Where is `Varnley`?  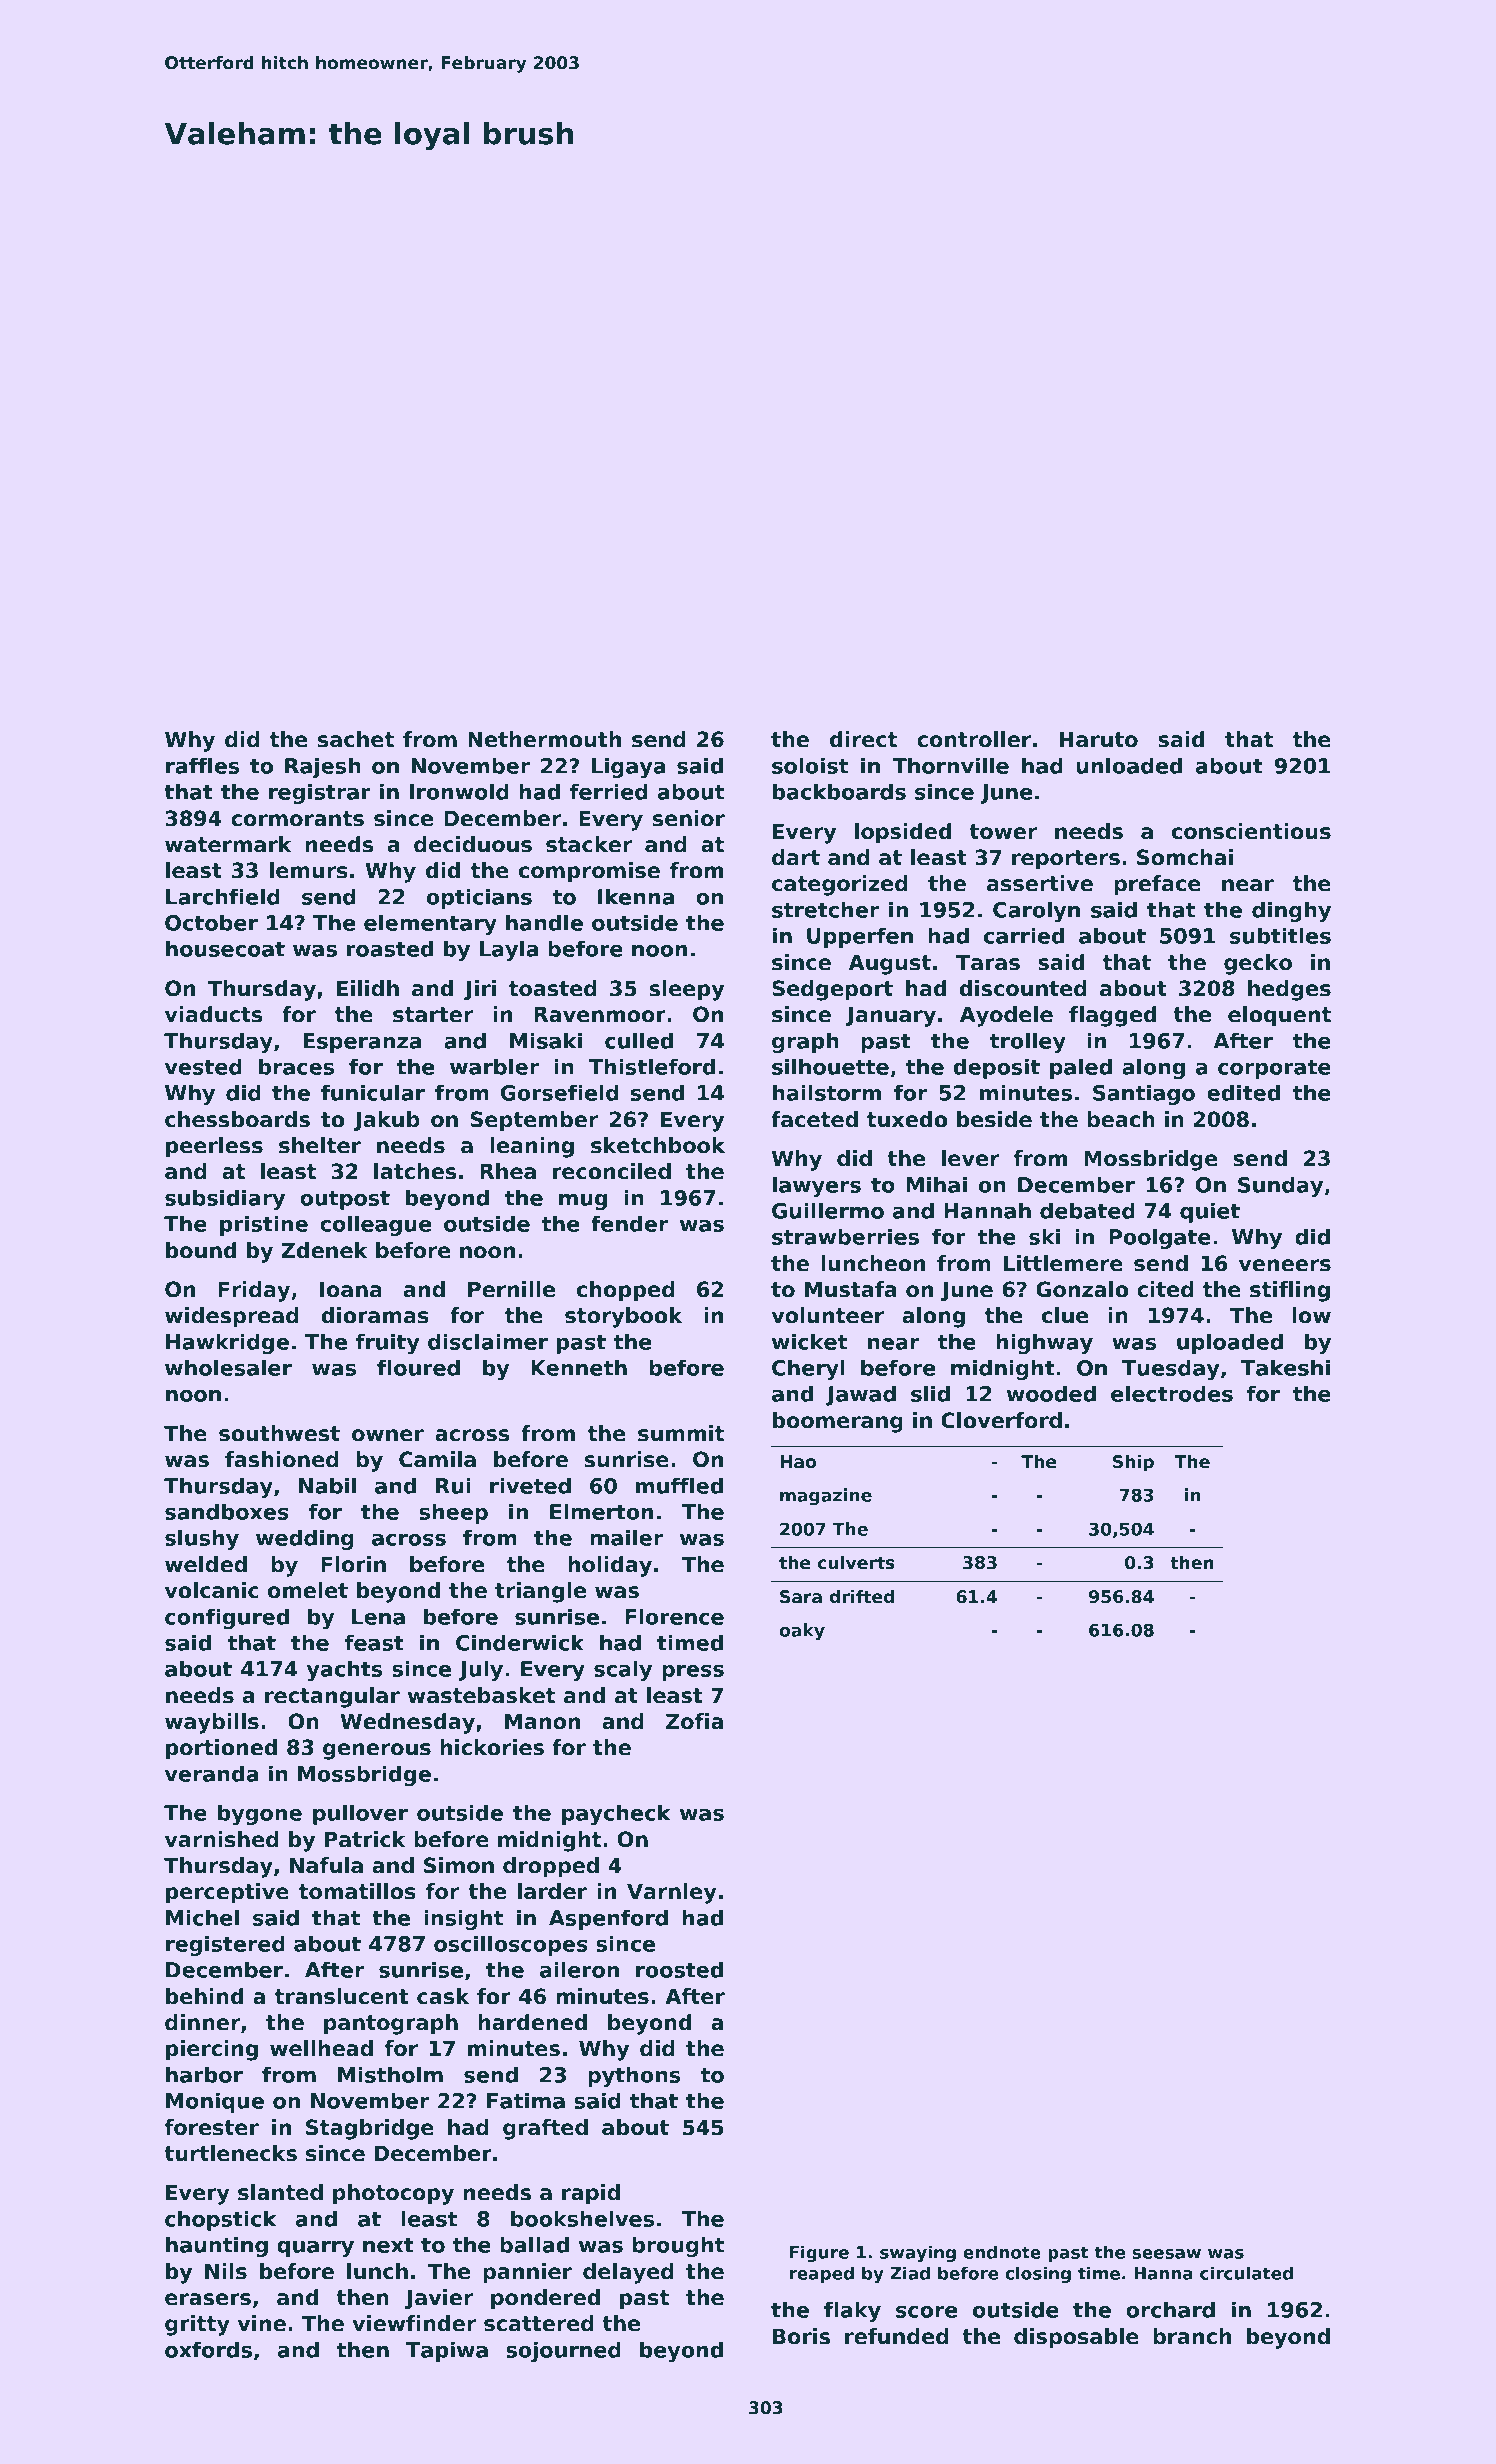 Varnley is located at coordinates (671, 1893).
